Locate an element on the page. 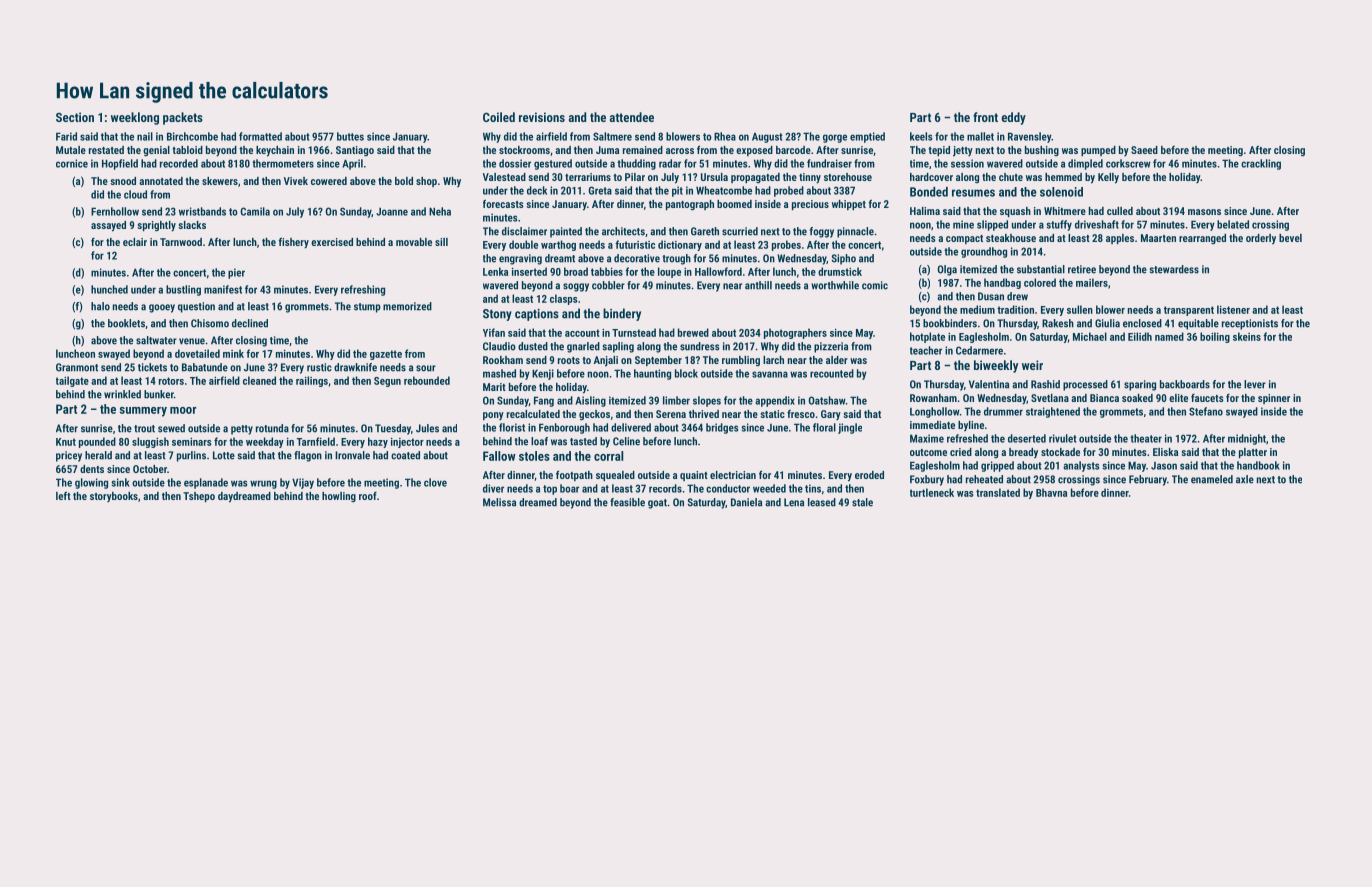 The height and width of the image is (887, 1372). February is located at coordinates (1148, 480).
